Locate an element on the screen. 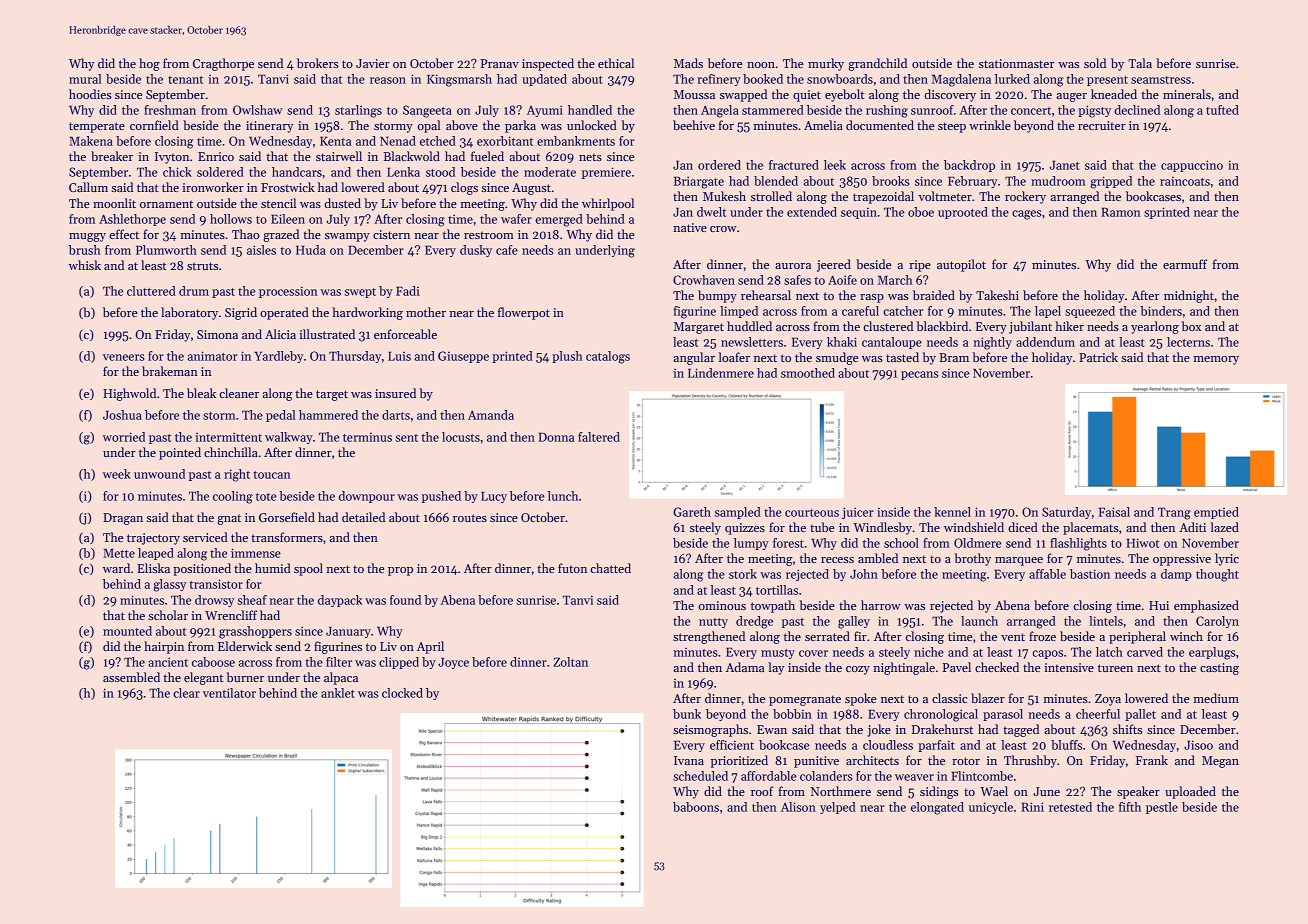  Trang is located at coordinates (1174, 513).
